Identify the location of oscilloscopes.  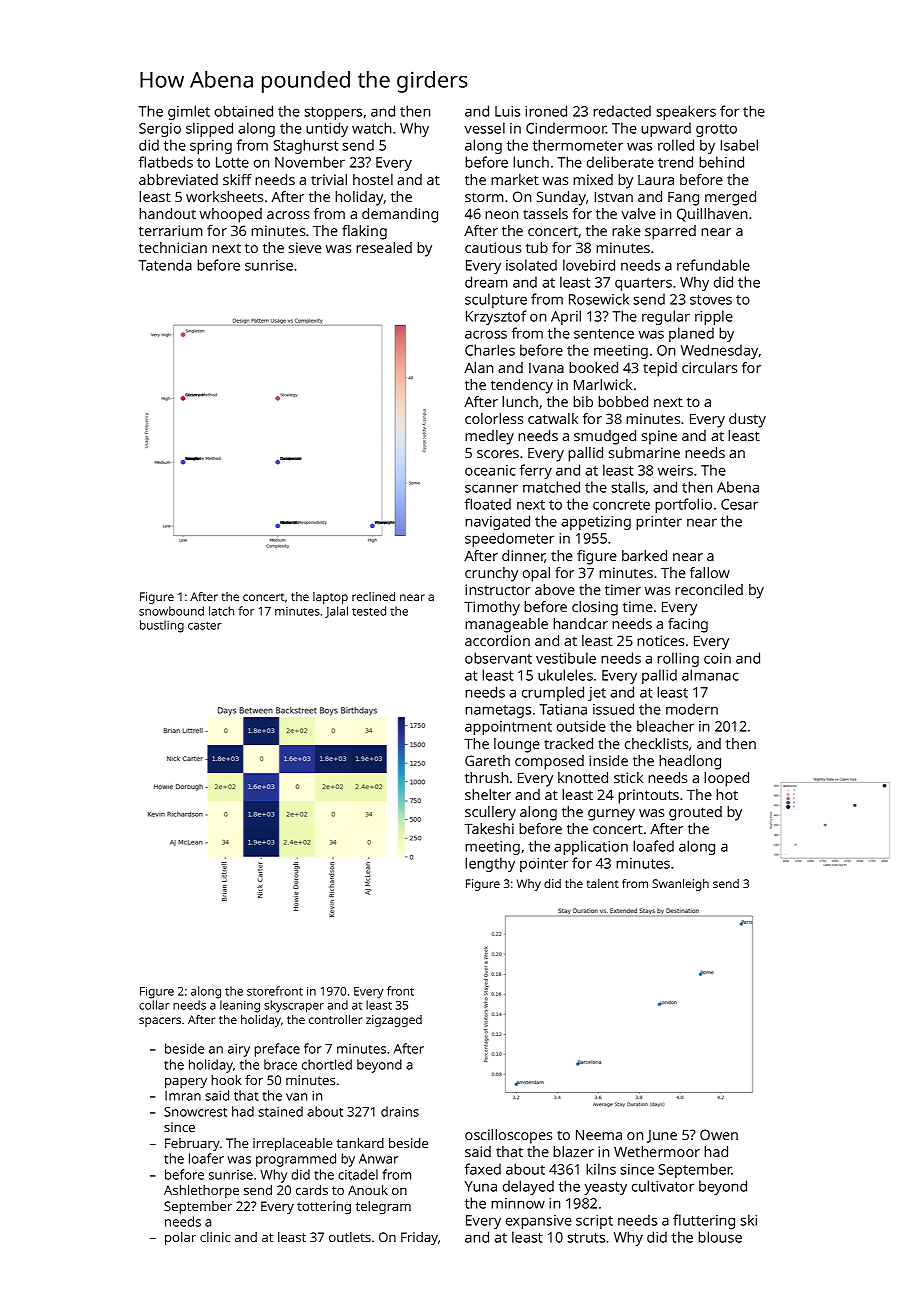
(508, 1136).
